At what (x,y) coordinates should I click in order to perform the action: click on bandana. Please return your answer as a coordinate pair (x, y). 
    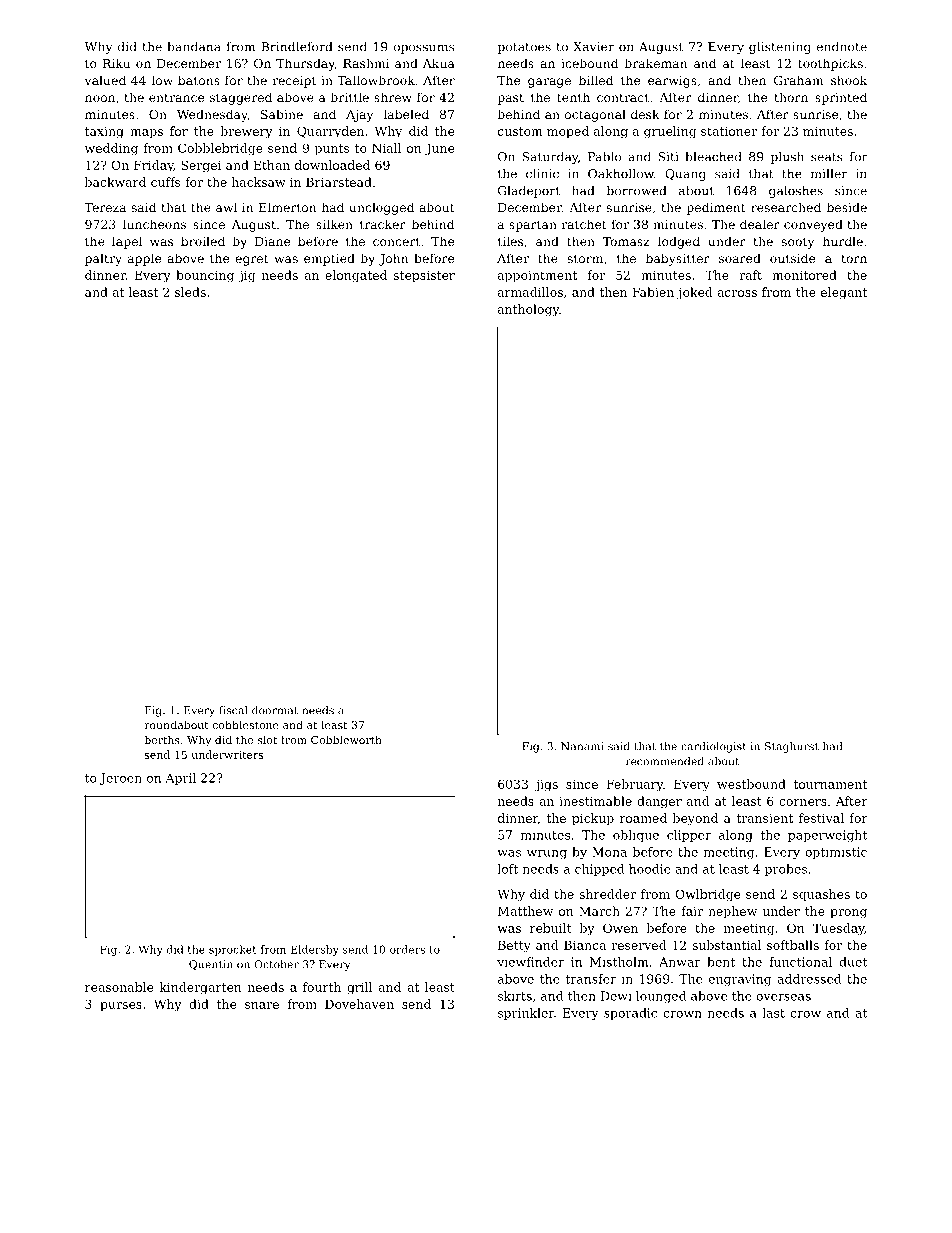
    Looking at the image, I should click on (194, 47).
